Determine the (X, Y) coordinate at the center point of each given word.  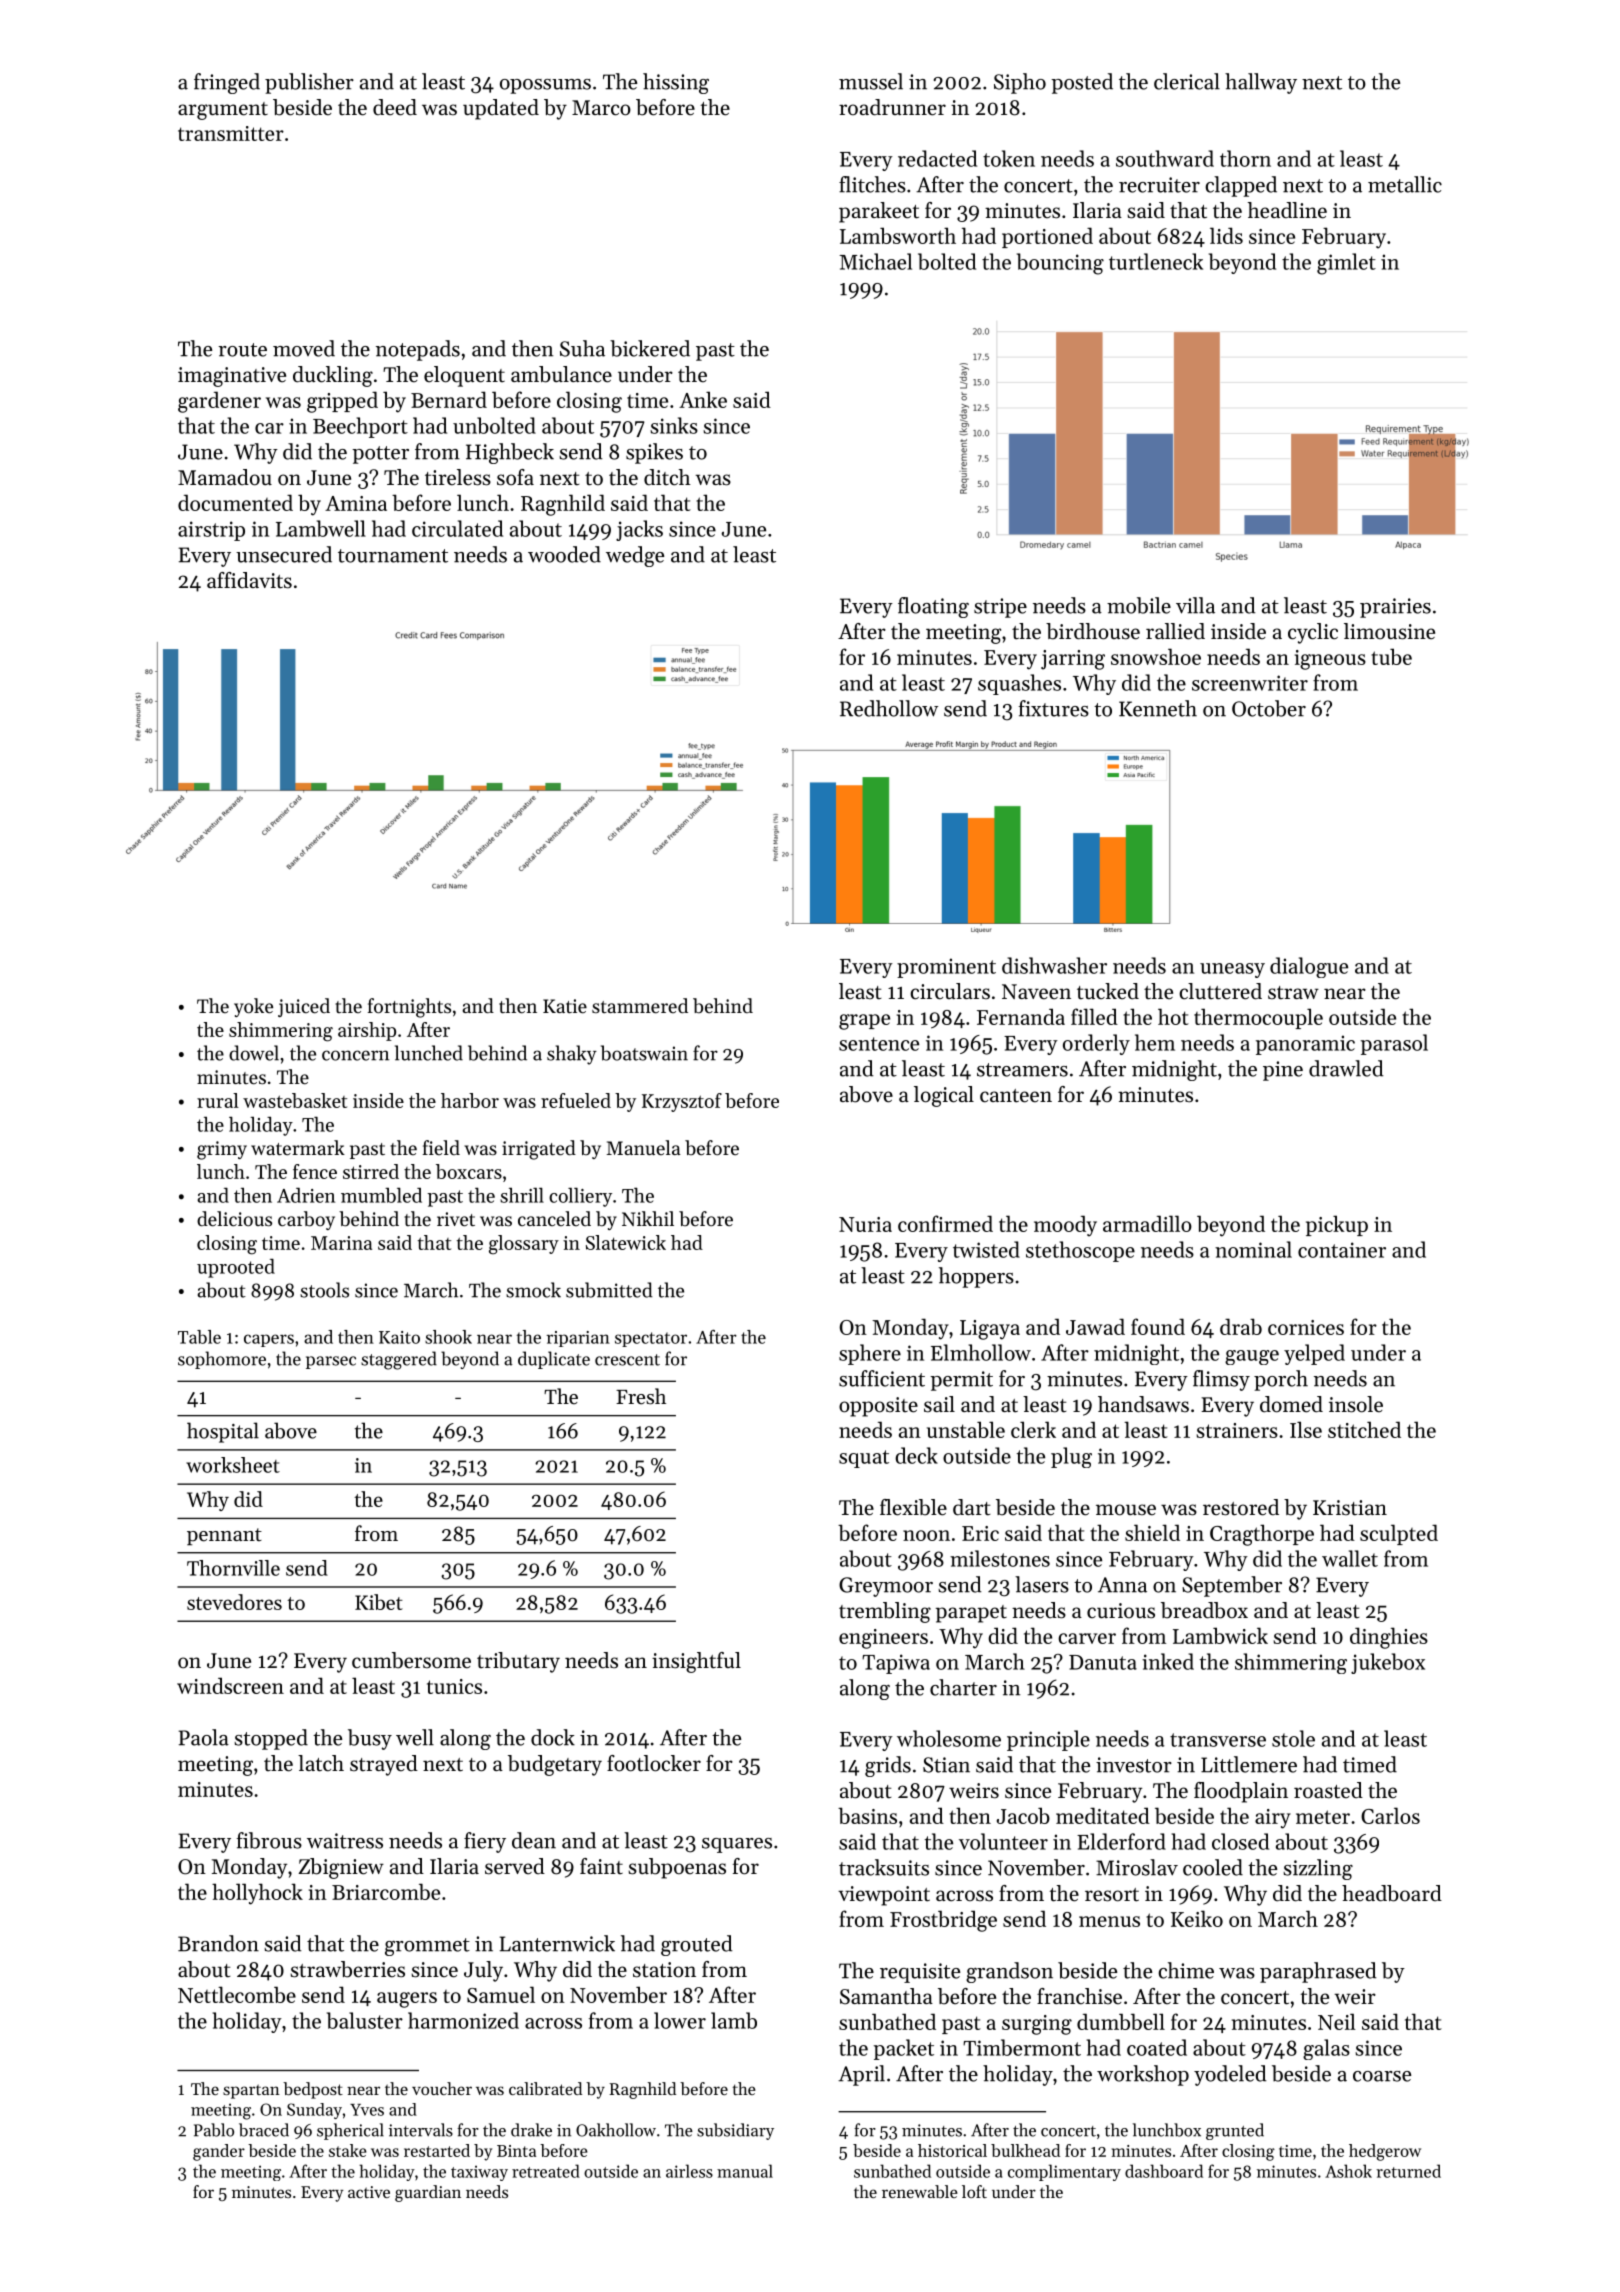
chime (1186, 1970)
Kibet (379, 1602)
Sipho (1020, 83)
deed (395, 107)
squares (737, 1845)
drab (1241, 1326)
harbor (470, 1100)
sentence (879, 1044)
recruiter (1159, 185)
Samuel (501, 1994)
